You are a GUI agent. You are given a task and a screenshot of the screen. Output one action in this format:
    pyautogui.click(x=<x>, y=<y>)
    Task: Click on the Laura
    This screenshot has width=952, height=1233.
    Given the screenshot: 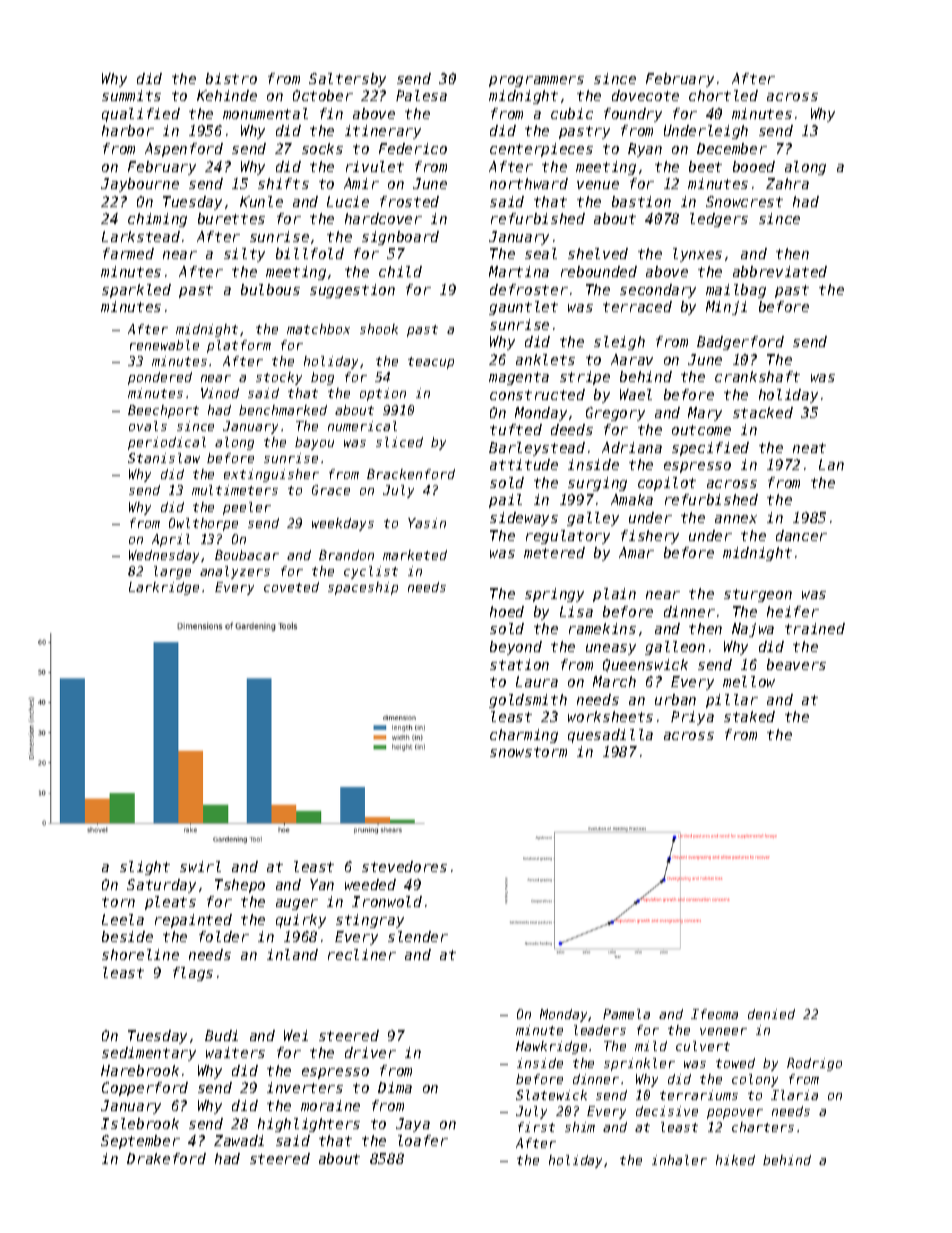 What is the action you would take?
    pyautogui.click(x=537, y=681)
